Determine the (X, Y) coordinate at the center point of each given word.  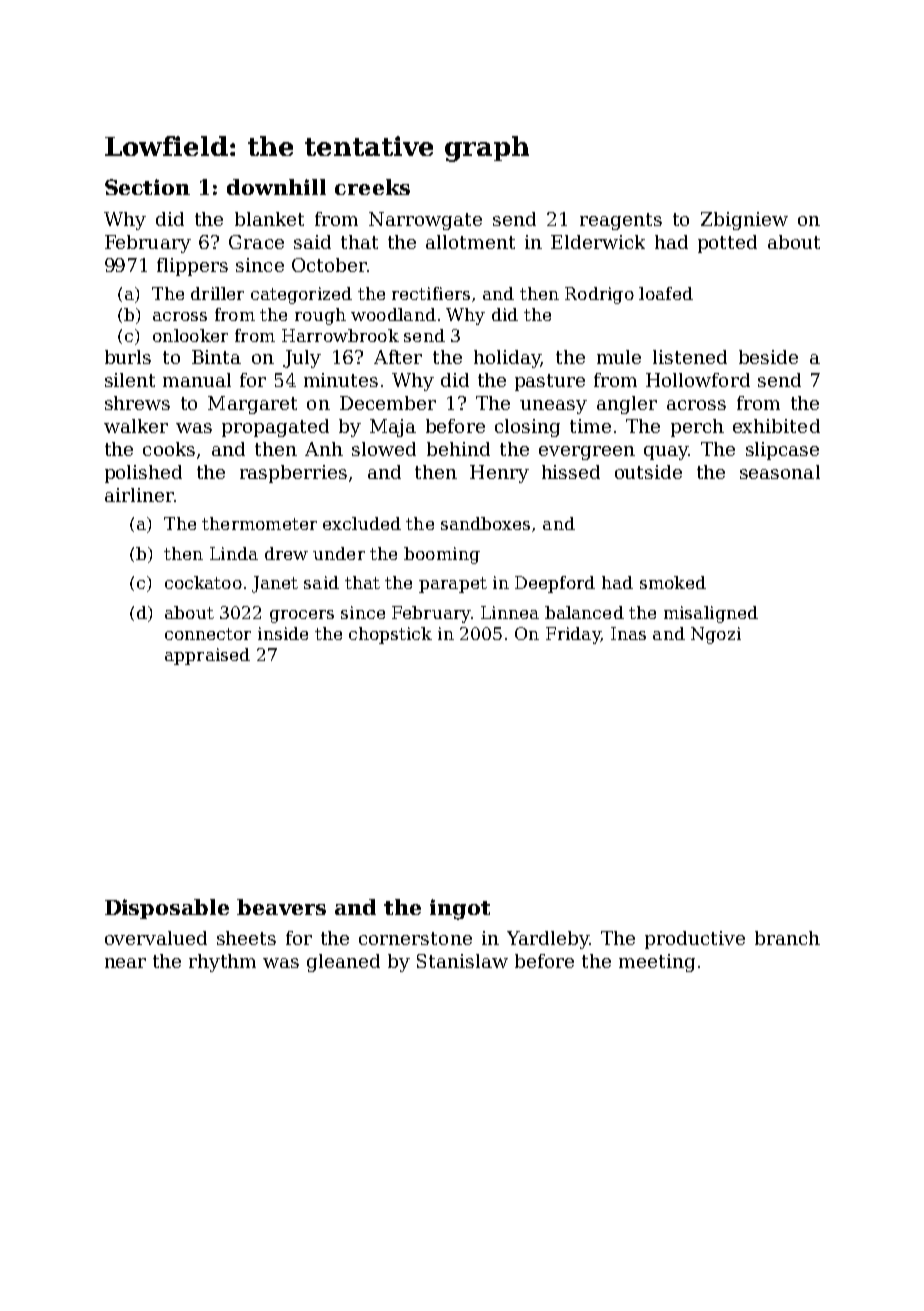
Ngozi (716, 635)
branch (787, 938)
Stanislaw (462, 961)
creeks (372, 187)
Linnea (510, 612)
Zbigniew (744, 221)
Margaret (252, 405)
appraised (207, 656)
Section (147, 187)
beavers (281, 907)
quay (666, 453)
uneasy (553, 407)
